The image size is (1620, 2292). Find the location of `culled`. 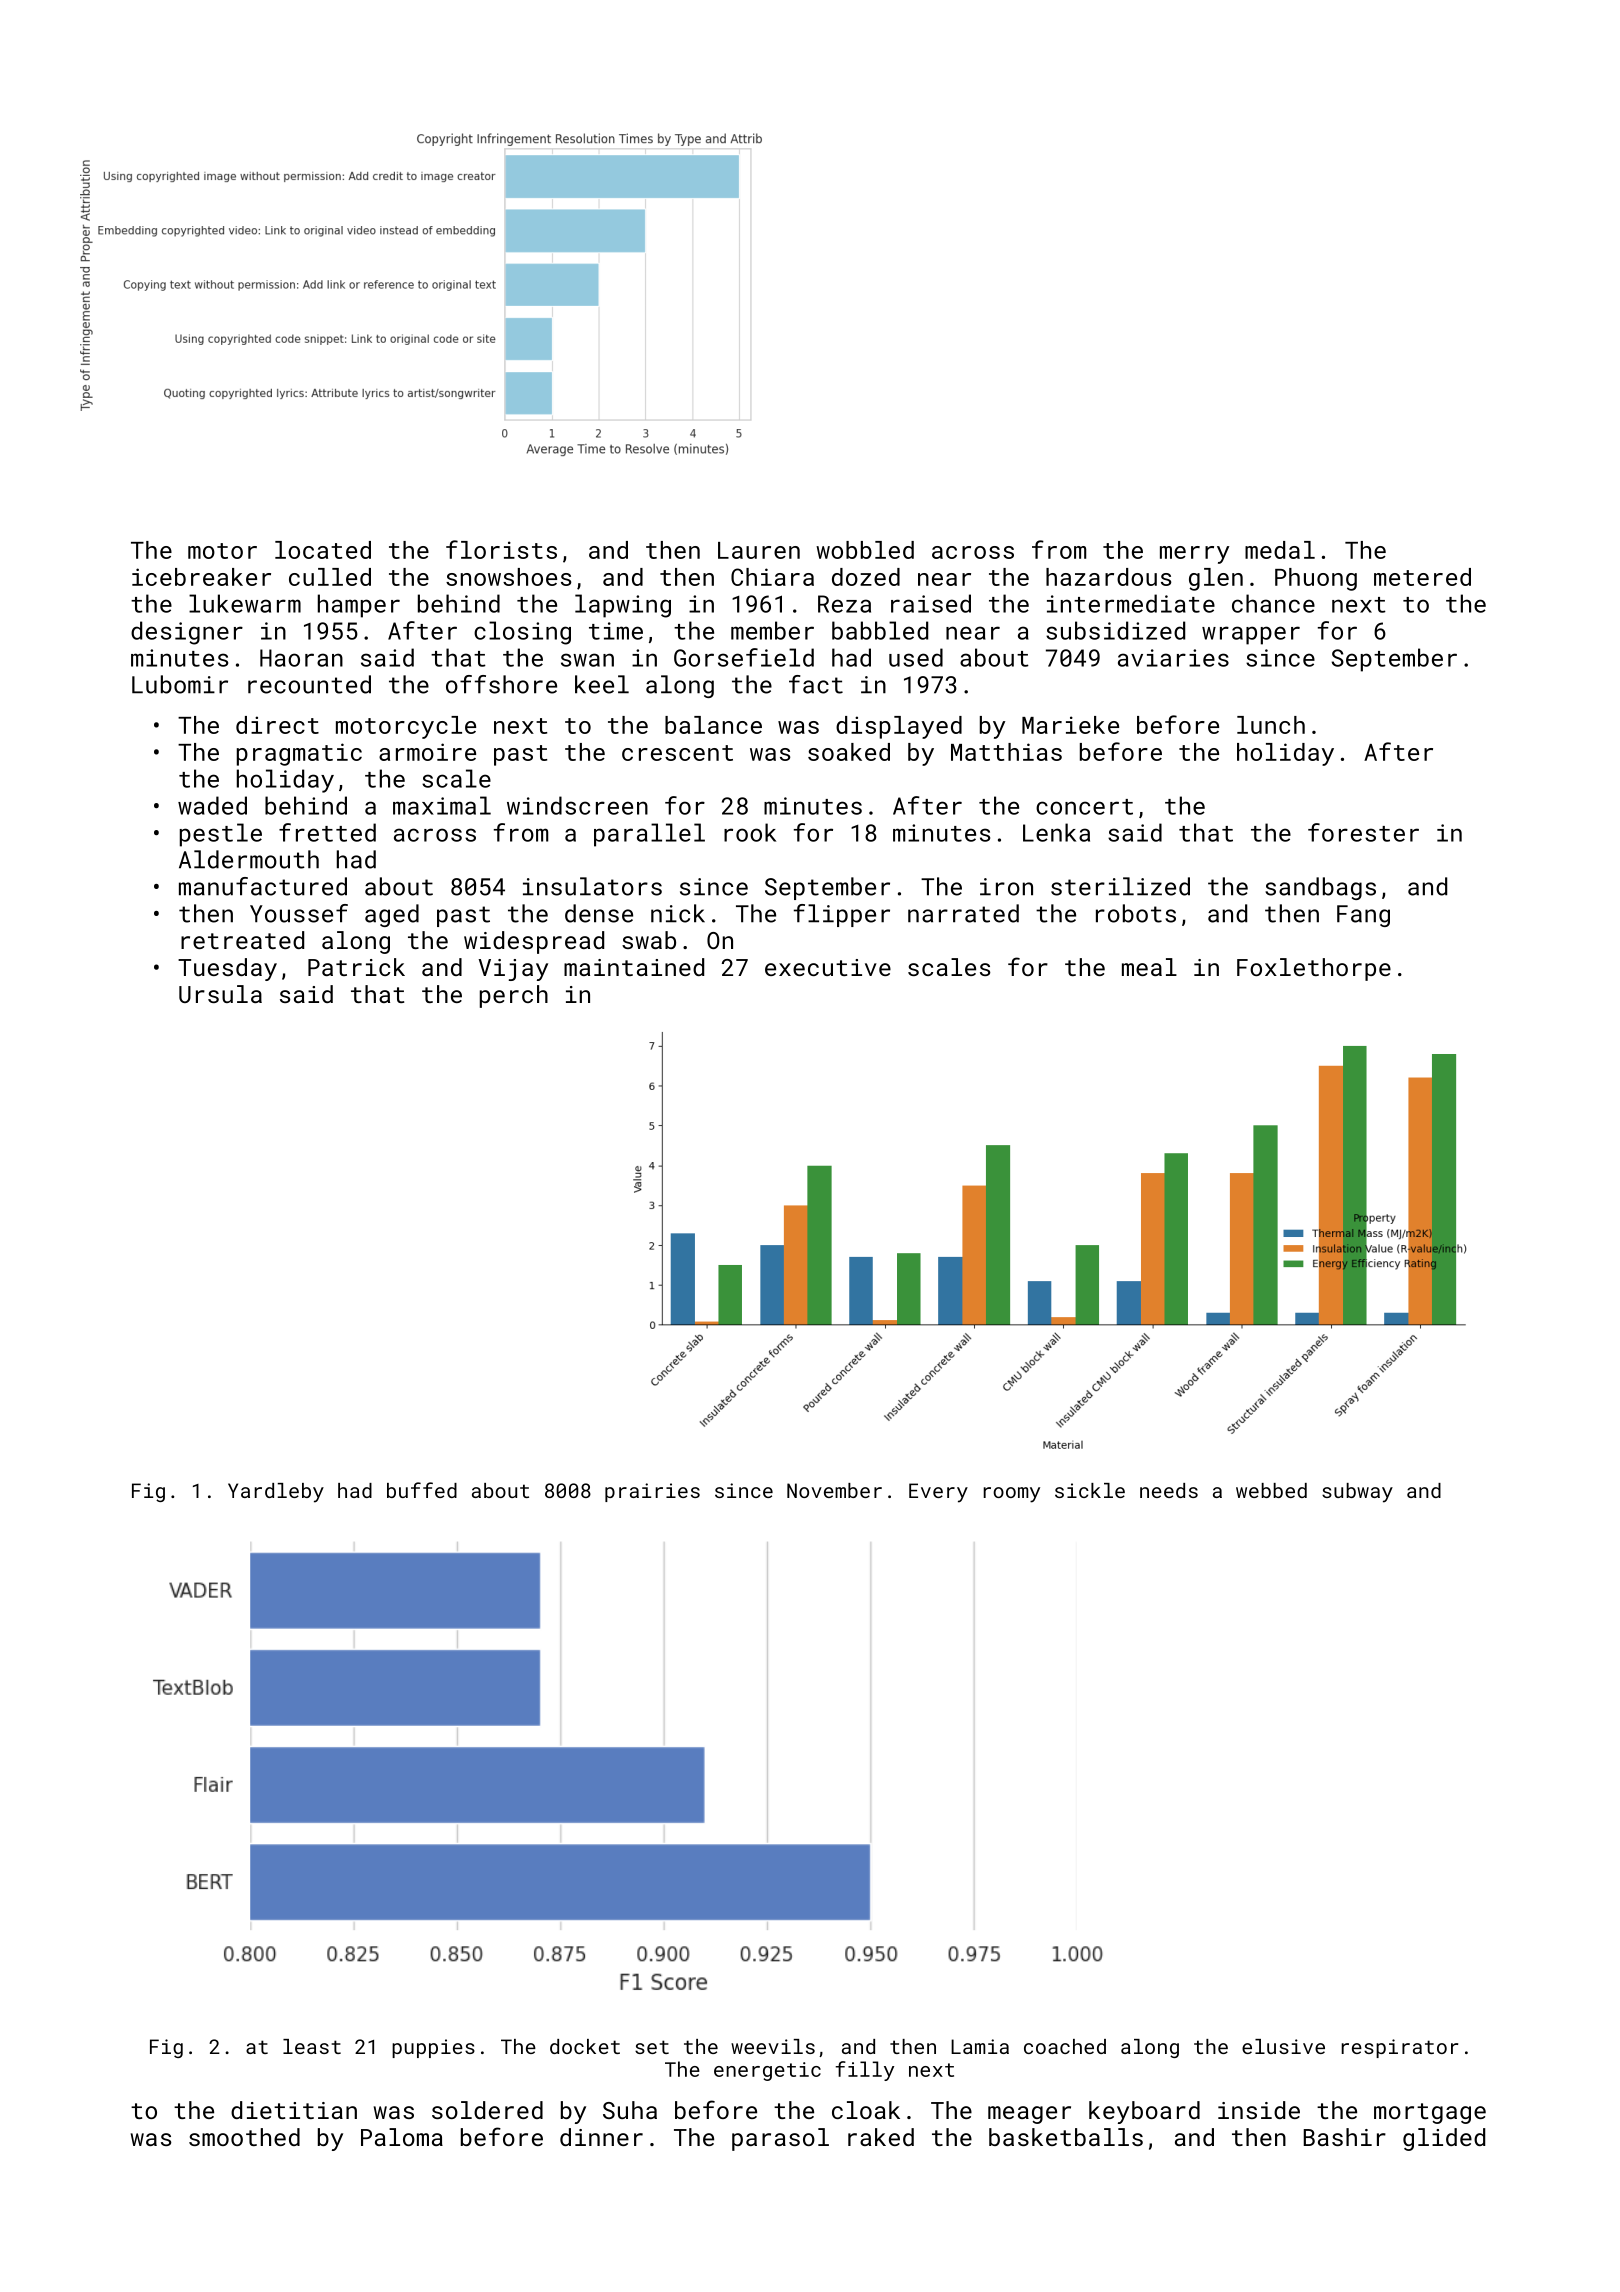

culled is located at coordinates (330, 577).
